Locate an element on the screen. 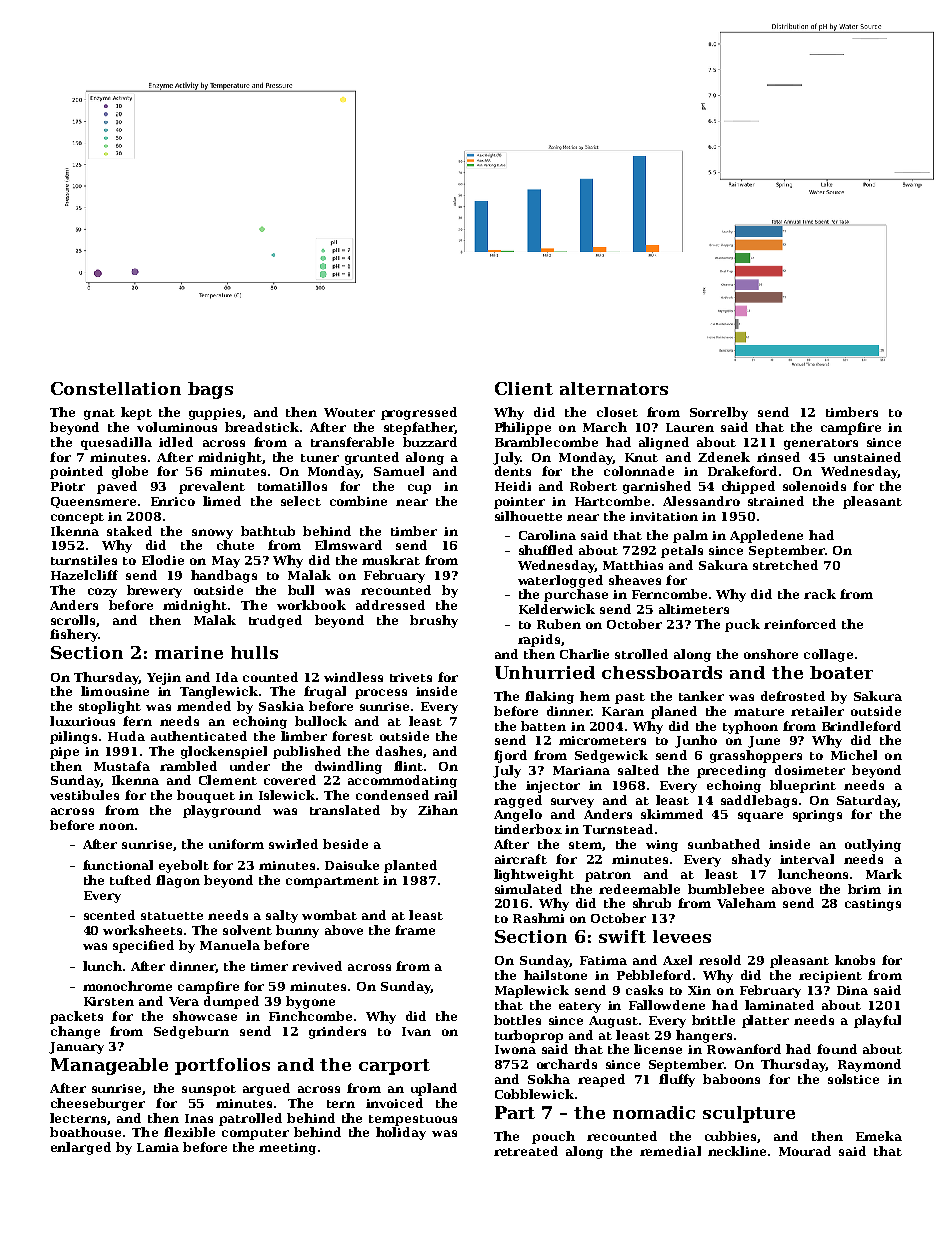 This screenshot has height=1233, width=952. purchase is located at coordinates (576, 595).
